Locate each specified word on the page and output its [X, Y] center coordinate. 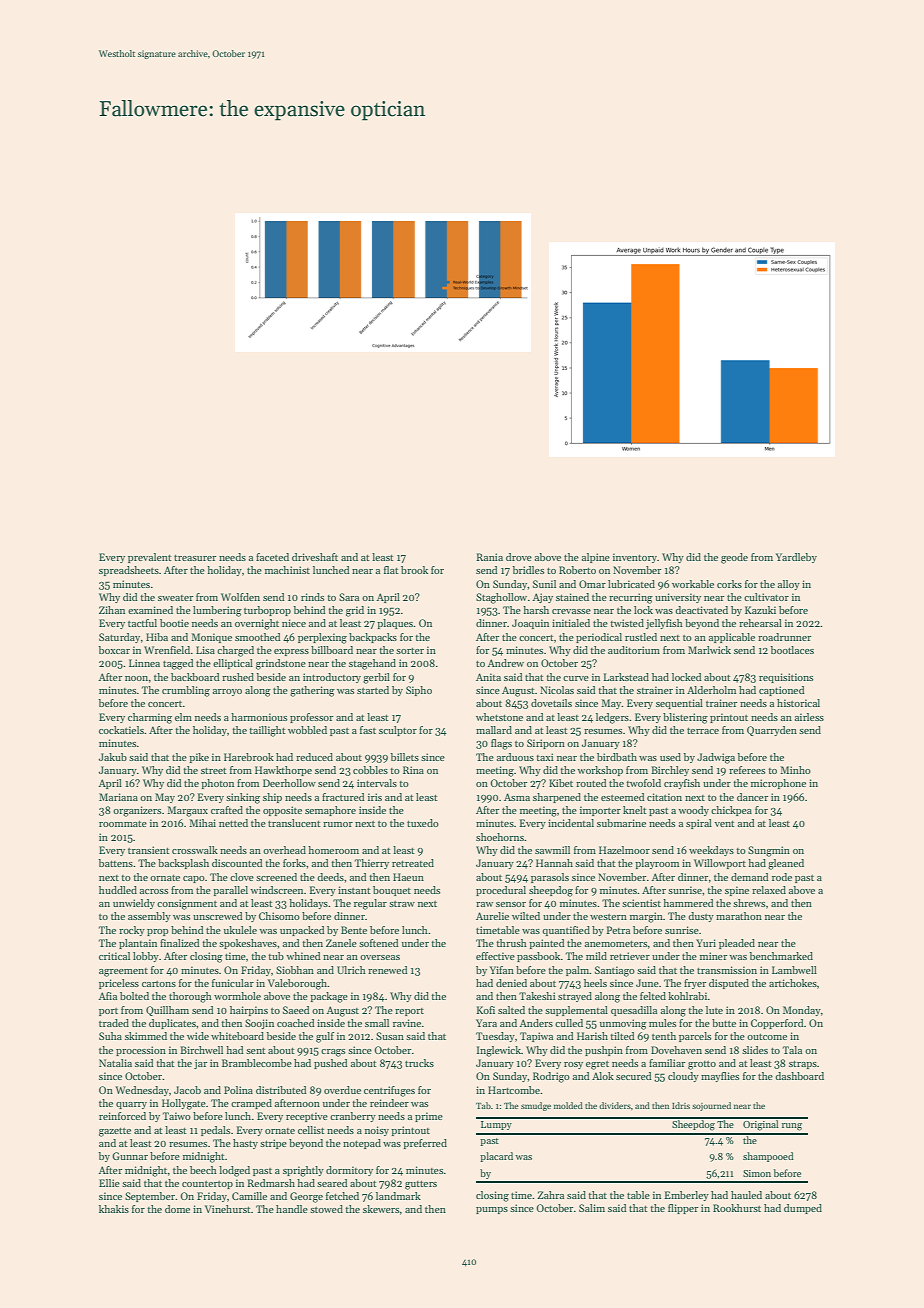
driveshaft [315, 557]
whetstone [499, 717]
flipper [683, 1209]
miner [713, 956]
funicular [233, 983]
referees [747, 770]
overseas [380, 957]
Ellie [109, 1183]
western [608, 917]
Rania [489, 557]
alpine [596, 558]
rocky [132, 931]
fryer [695, 984]
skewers [381, 1209]
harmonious [259, 717]
